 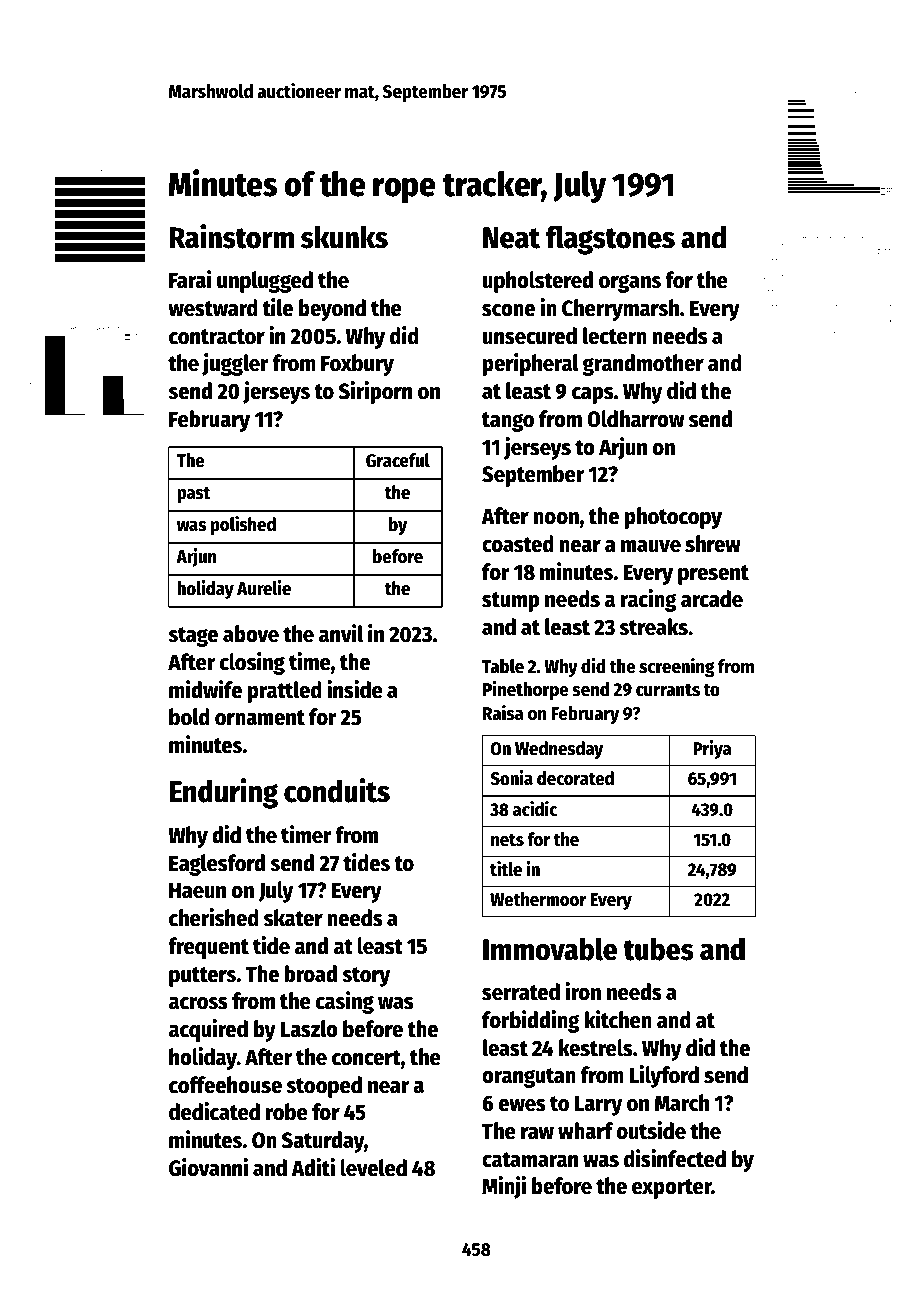 What do you see at coordinates (651, 546) in the screenshot?
I see `mauve` at bounding box center [651, 546].
